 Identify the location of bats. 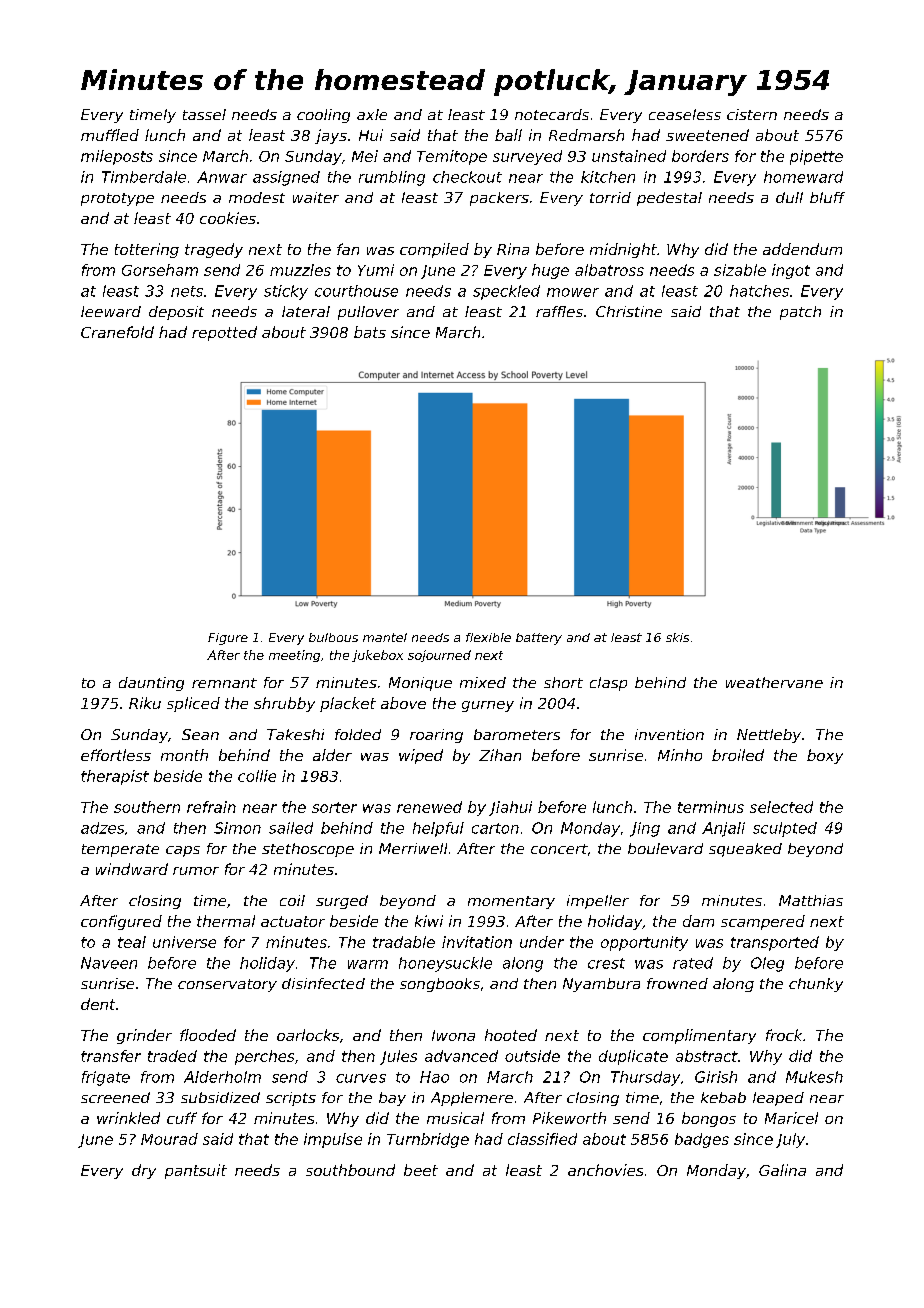
(370, 332).
